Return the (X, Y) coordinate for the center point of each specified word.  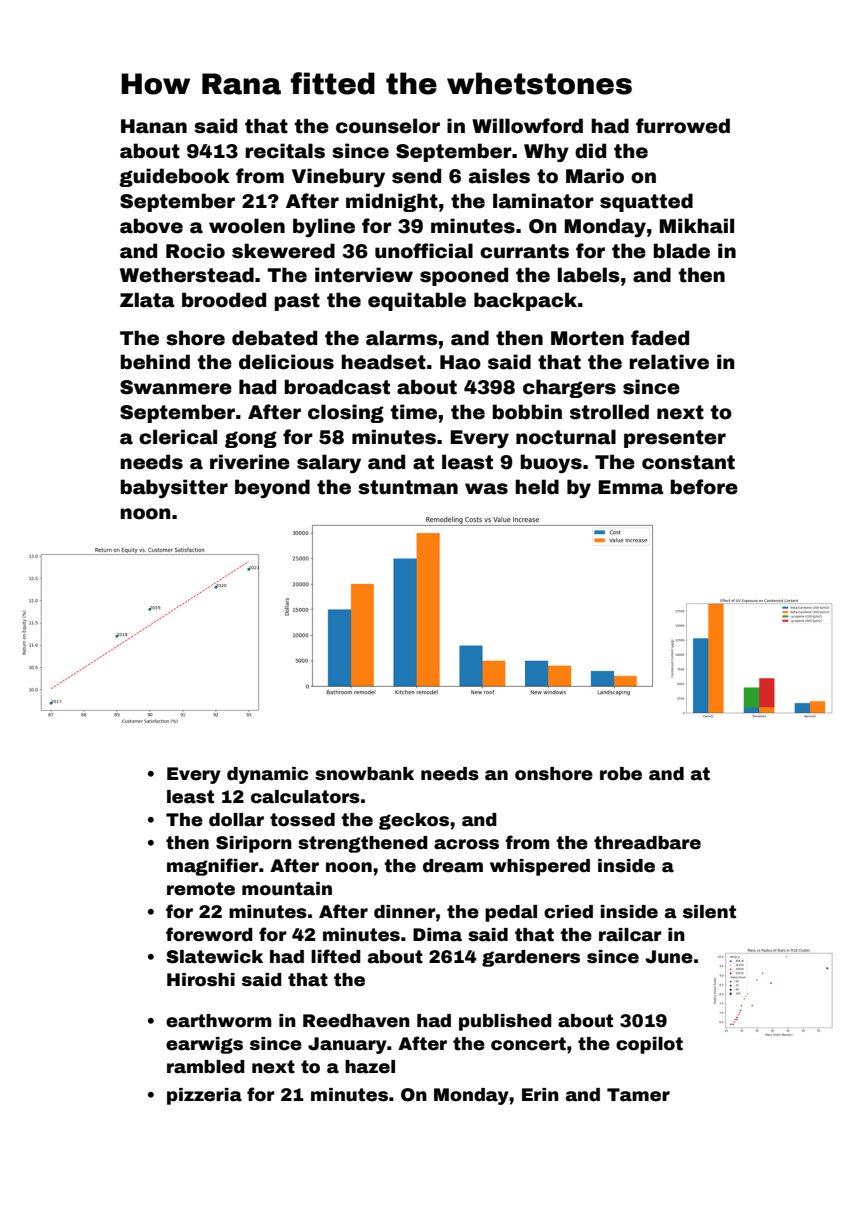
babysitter (174, 489)
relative (669, 362)
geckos (414, 821)
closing (346, 413)
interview (364, 275)
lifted (336, 956)
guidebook (174, 177)
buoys (551, 464)
